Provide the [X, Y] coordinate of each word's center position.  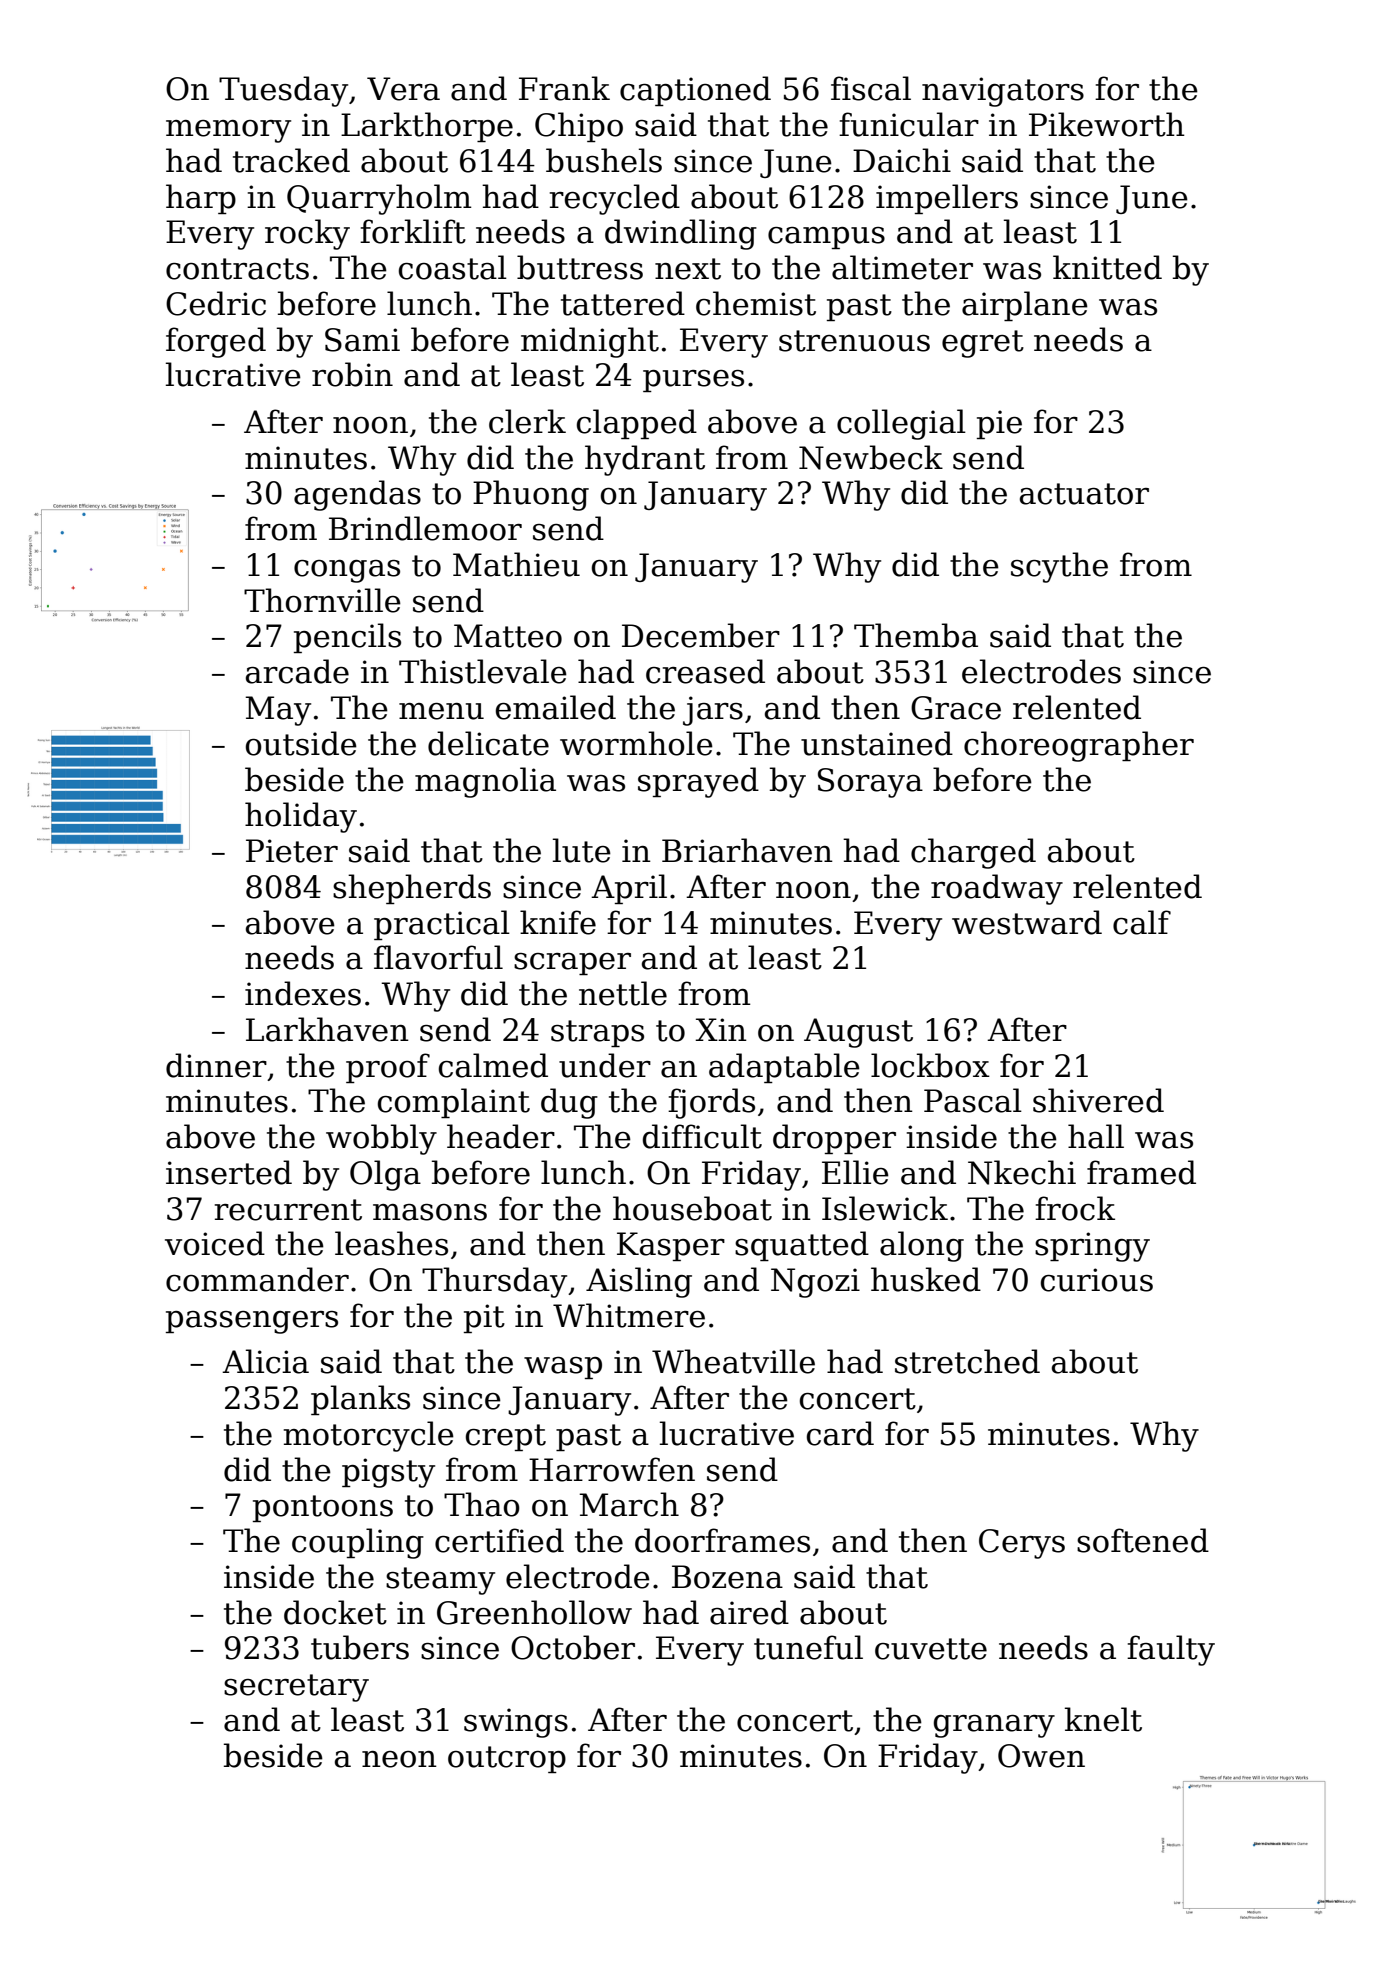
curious [1097, 1280]
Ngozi [815, 1283]
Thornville [322, 600]
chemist [756, 303]
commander [257, 1279]
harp [201, 199]
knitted [1107, 267]
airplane [1025, 306]
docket [335, 1612]
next [688, 269]
